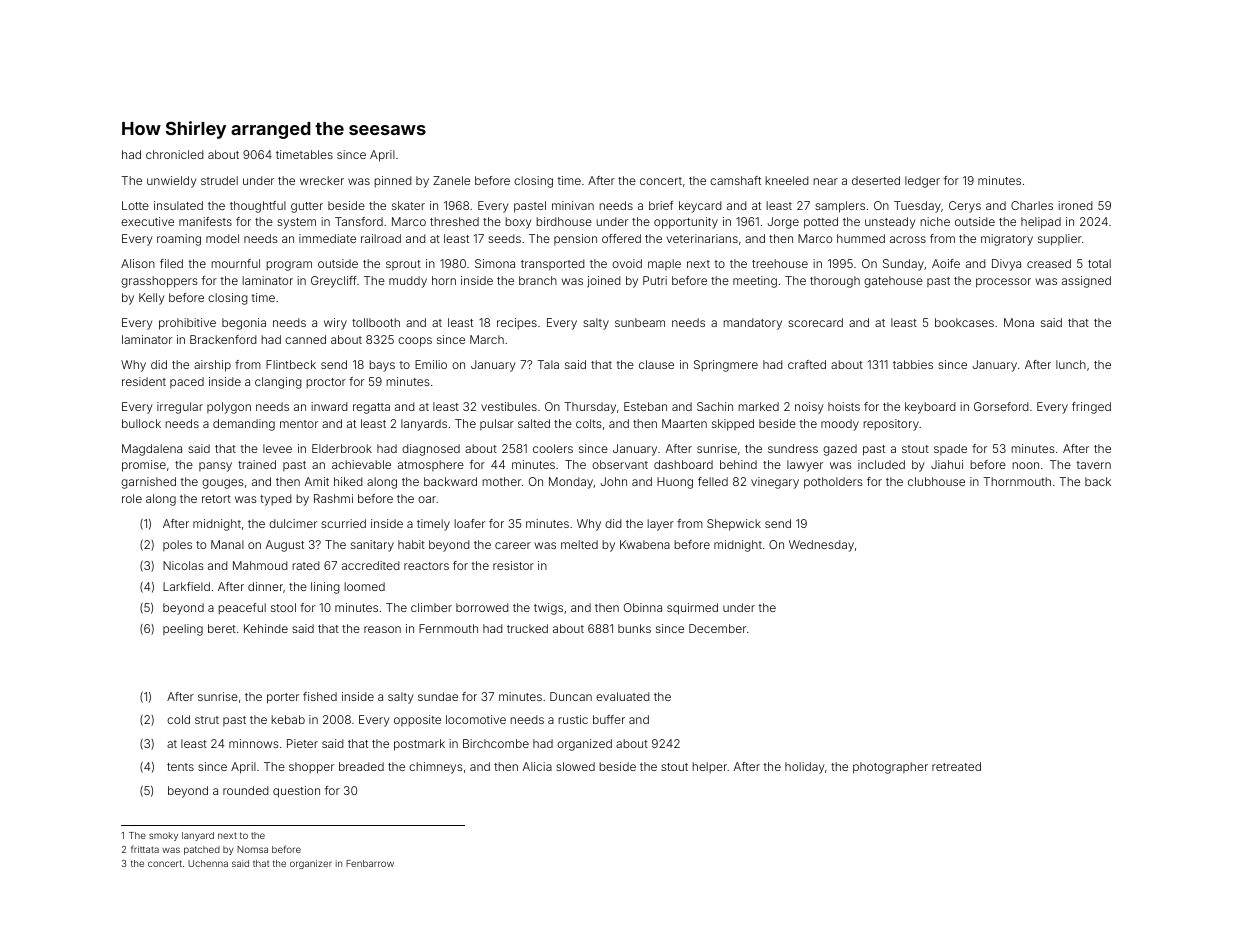 The width and height of the screenshot is (1233, 952). I want to click on retreated, so click(956, 766).
